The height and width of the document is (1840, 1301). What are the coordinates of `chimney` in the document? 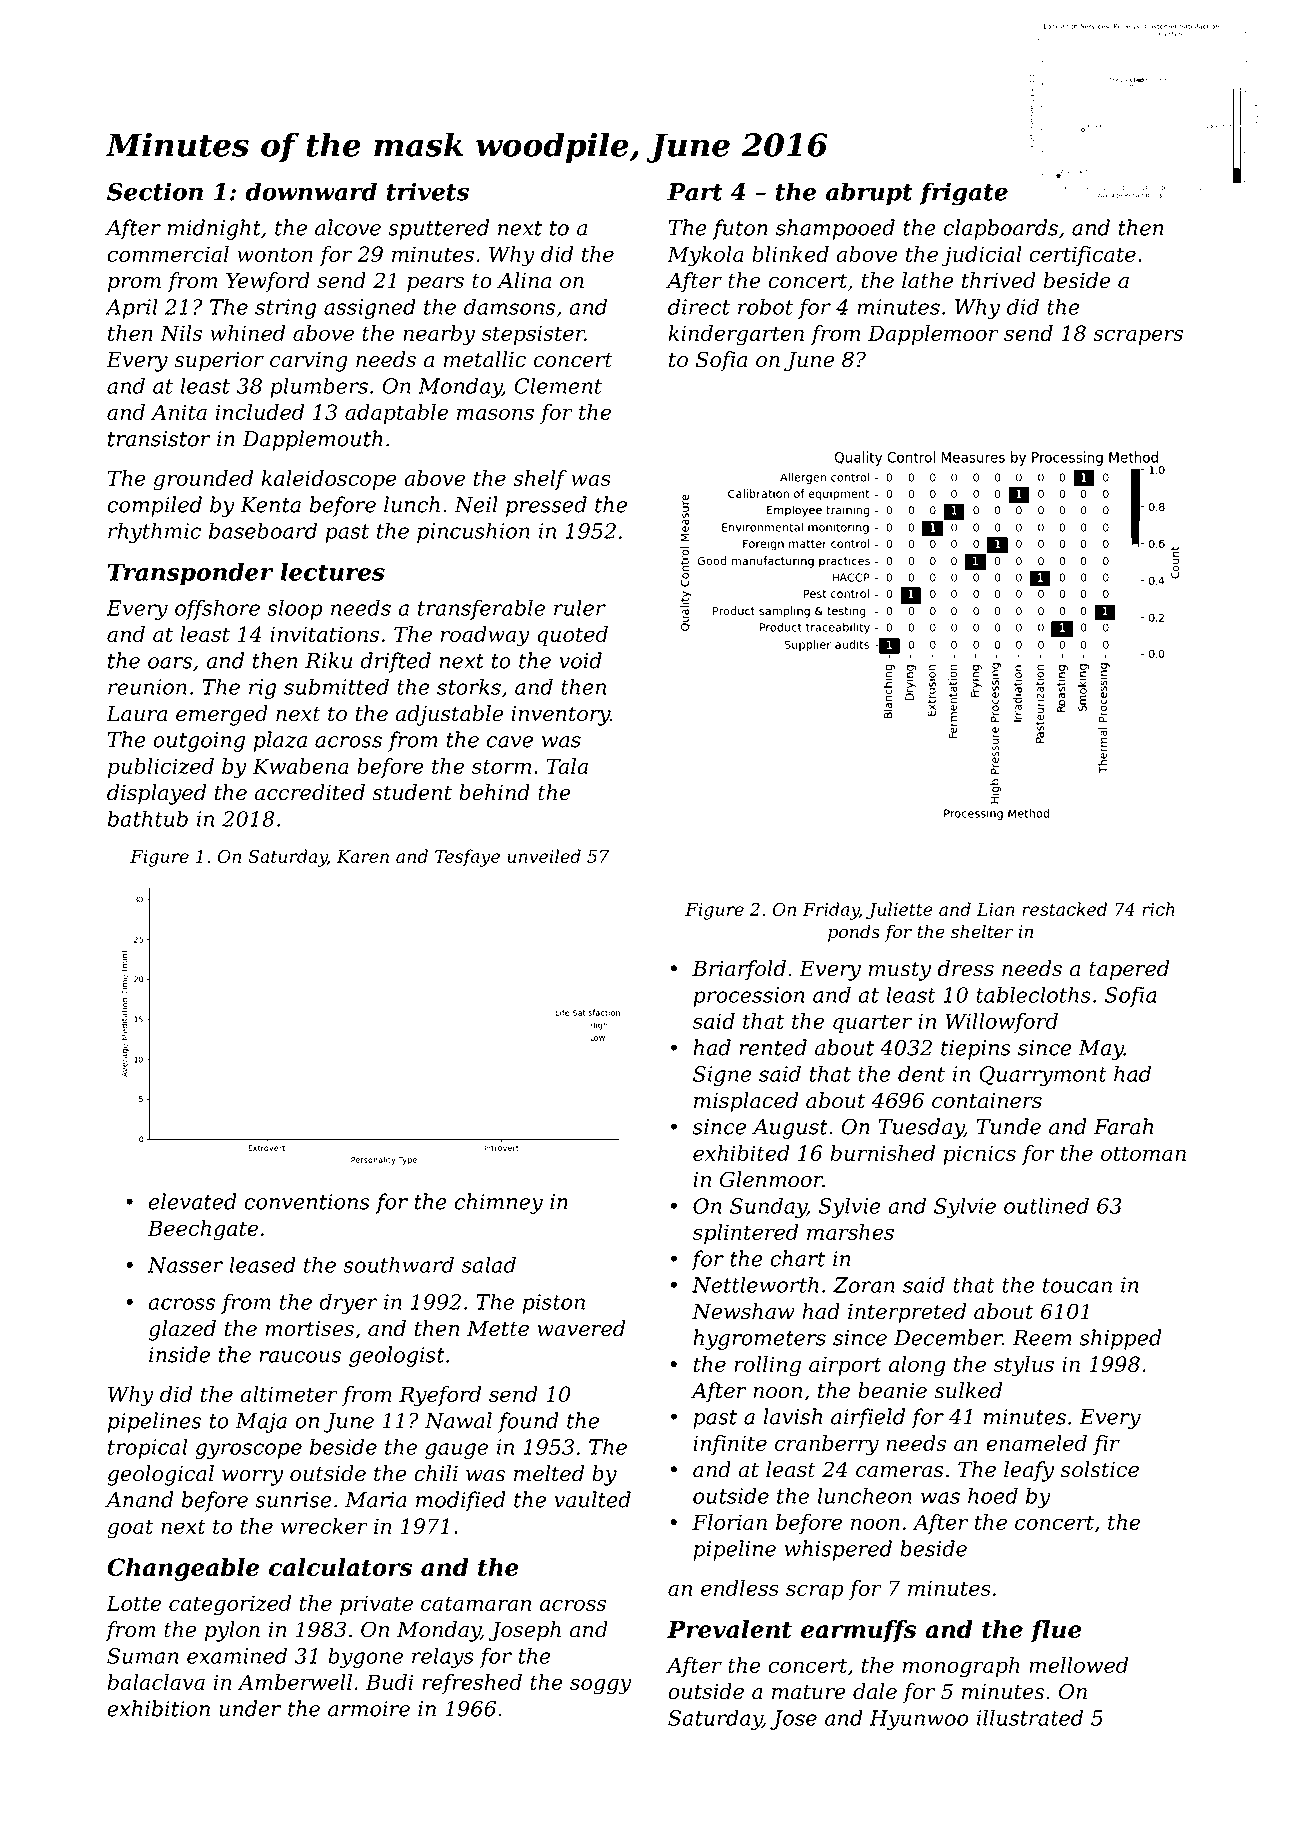 It's located at (499, 1203).
